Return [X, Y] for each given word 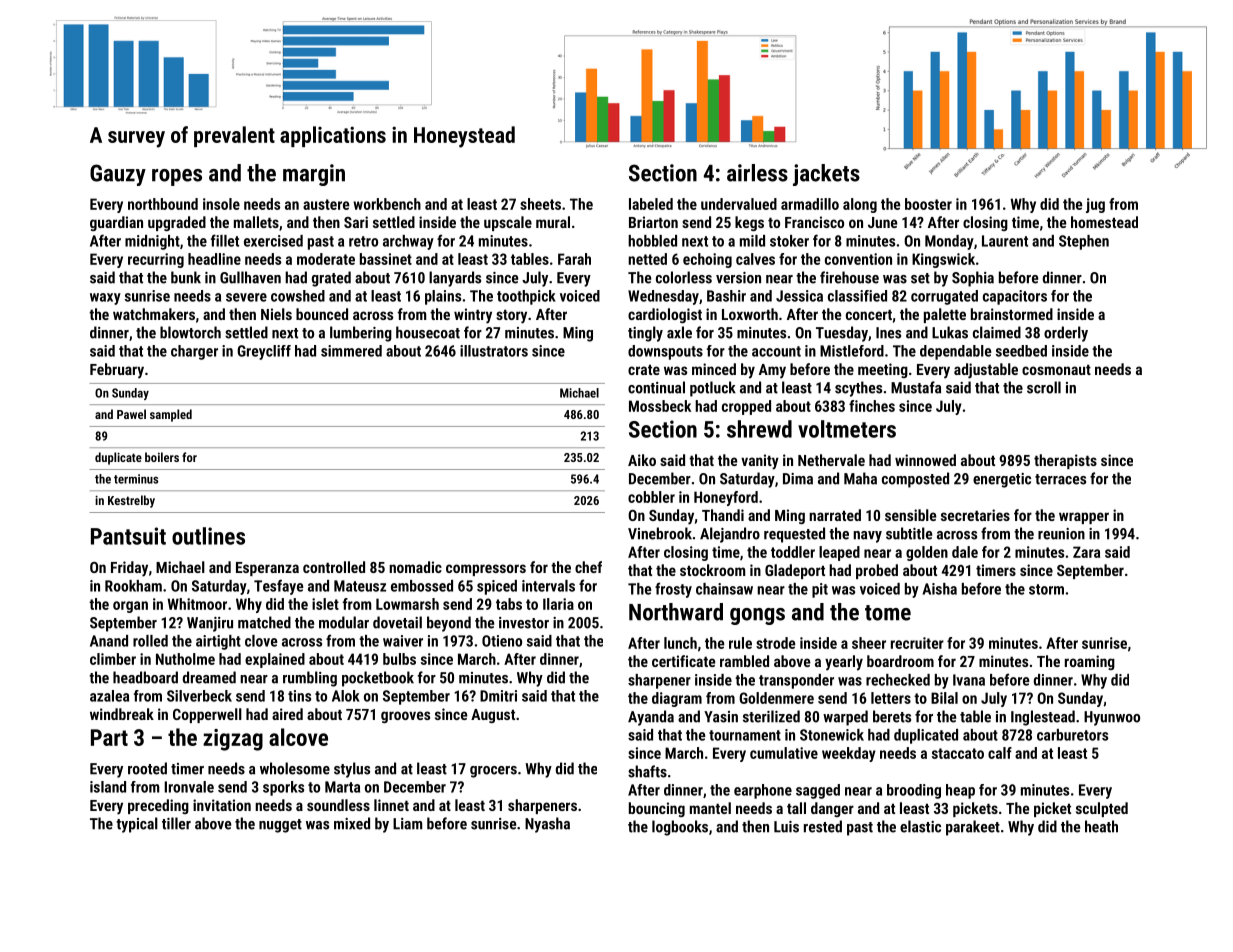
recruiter [917, 643]
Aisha [939, 589]
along [860, 205]
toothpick [526, 297]
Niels [276, 314]
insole [221, 204]
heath [1101, 826]
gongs [757, 616]
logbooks [680, 828]
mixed [352, 823]
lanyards [455, 279]
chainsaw [724, 589]
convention [858, 259]
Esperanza [267, 569]
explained [275, 660]
